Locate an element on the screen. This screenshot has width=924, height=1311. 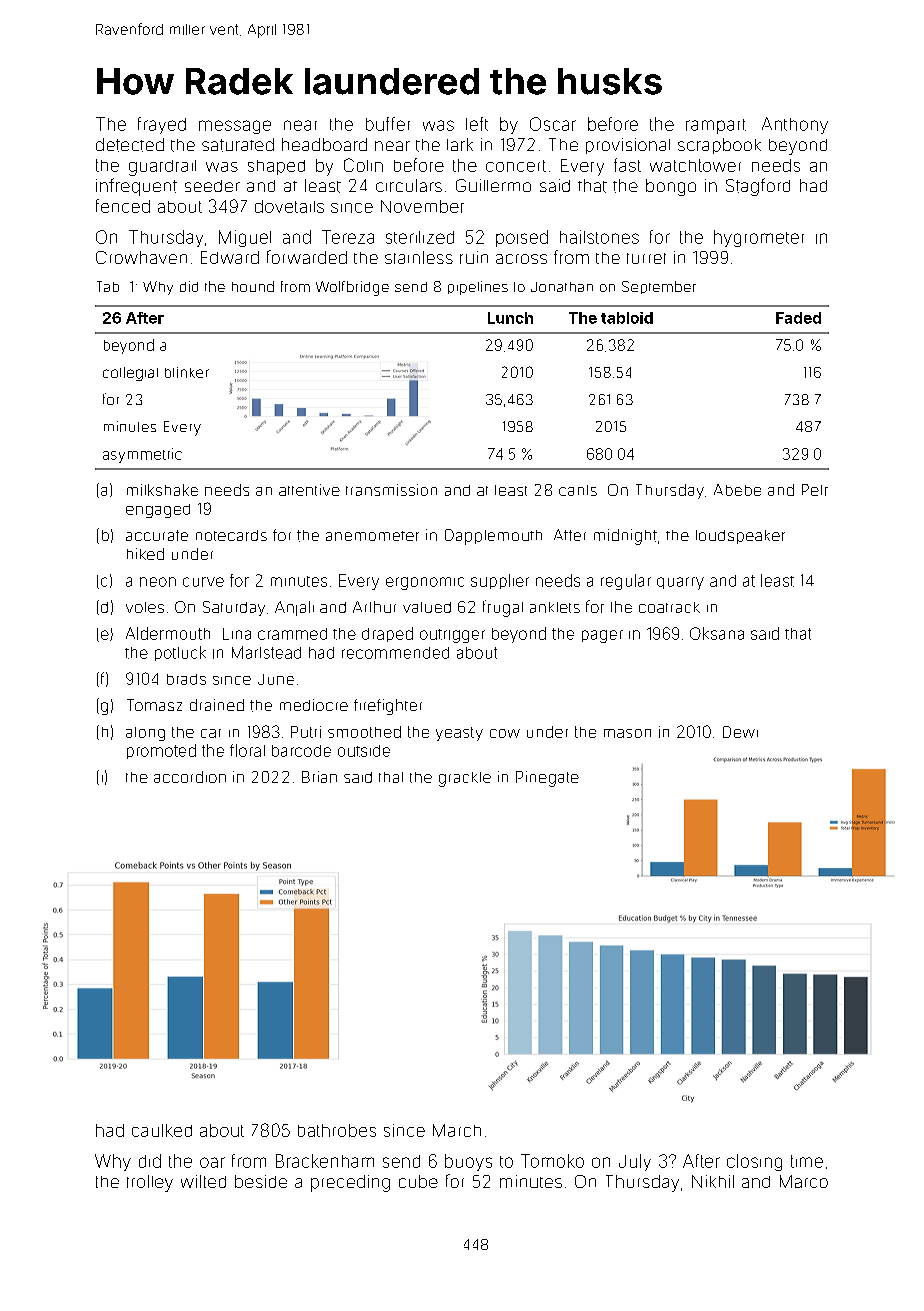
accordion is located at coordinates (190, 777).
